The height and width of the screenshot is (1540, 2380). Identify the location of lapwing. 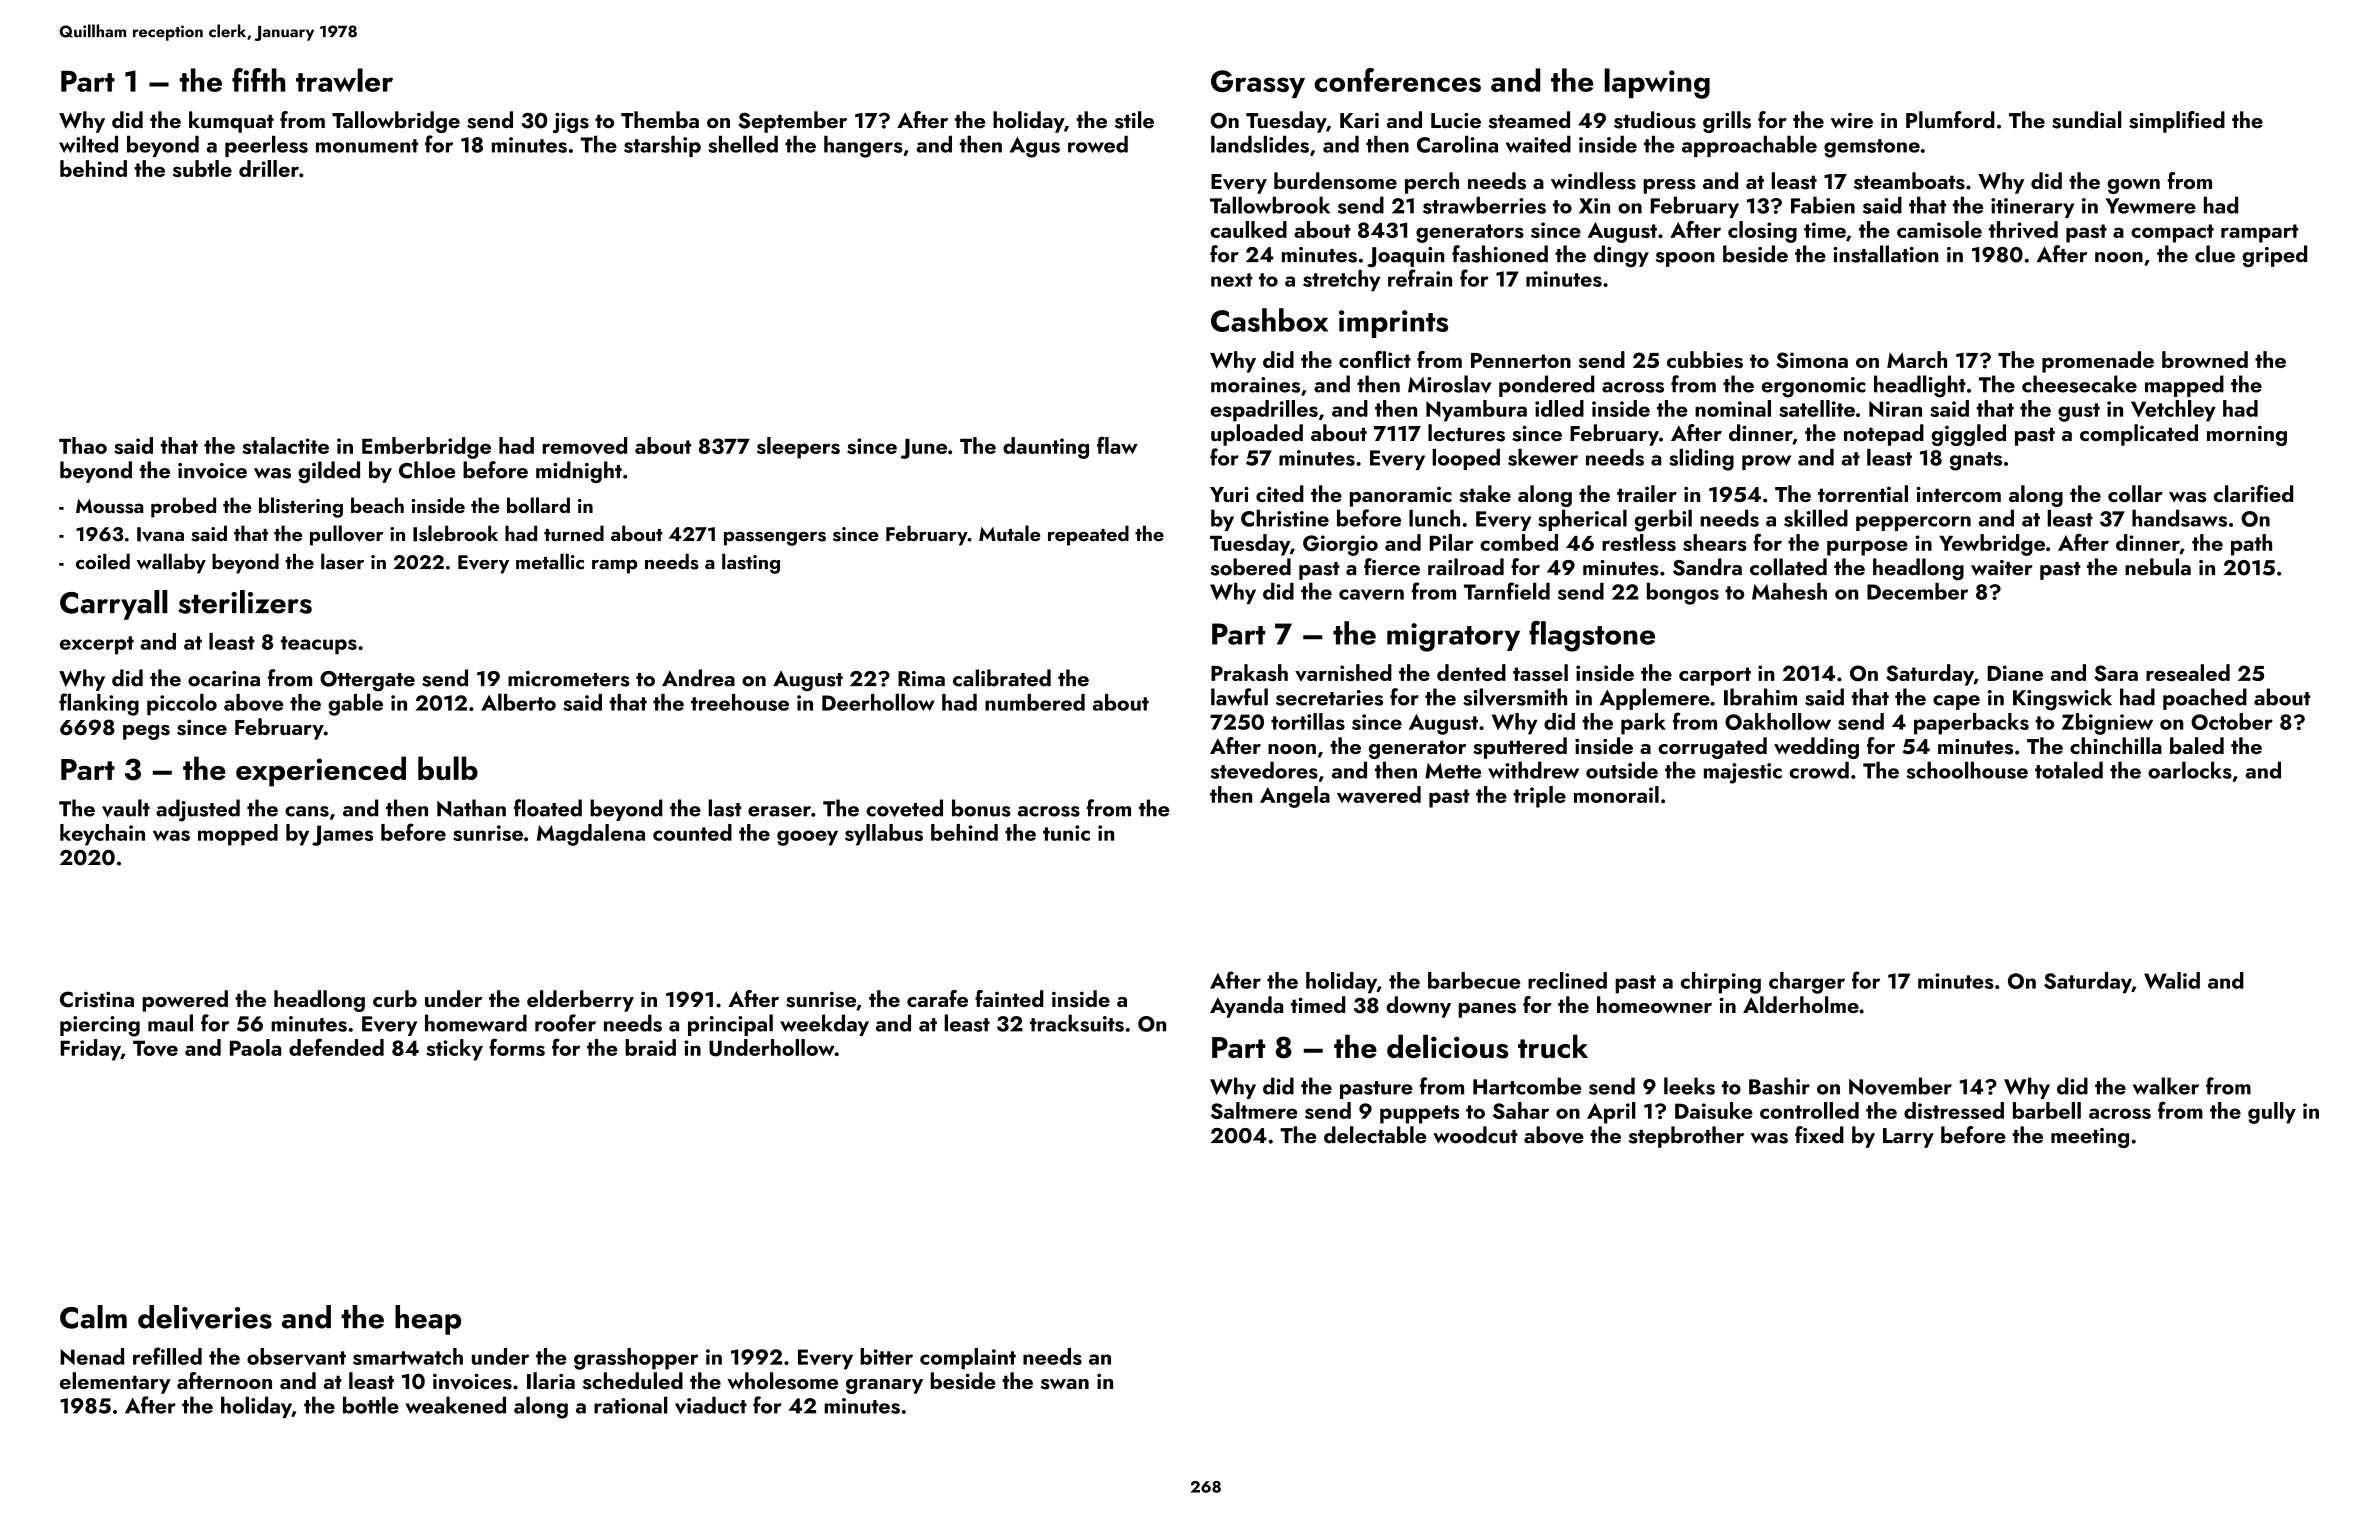
(1657, 83).
